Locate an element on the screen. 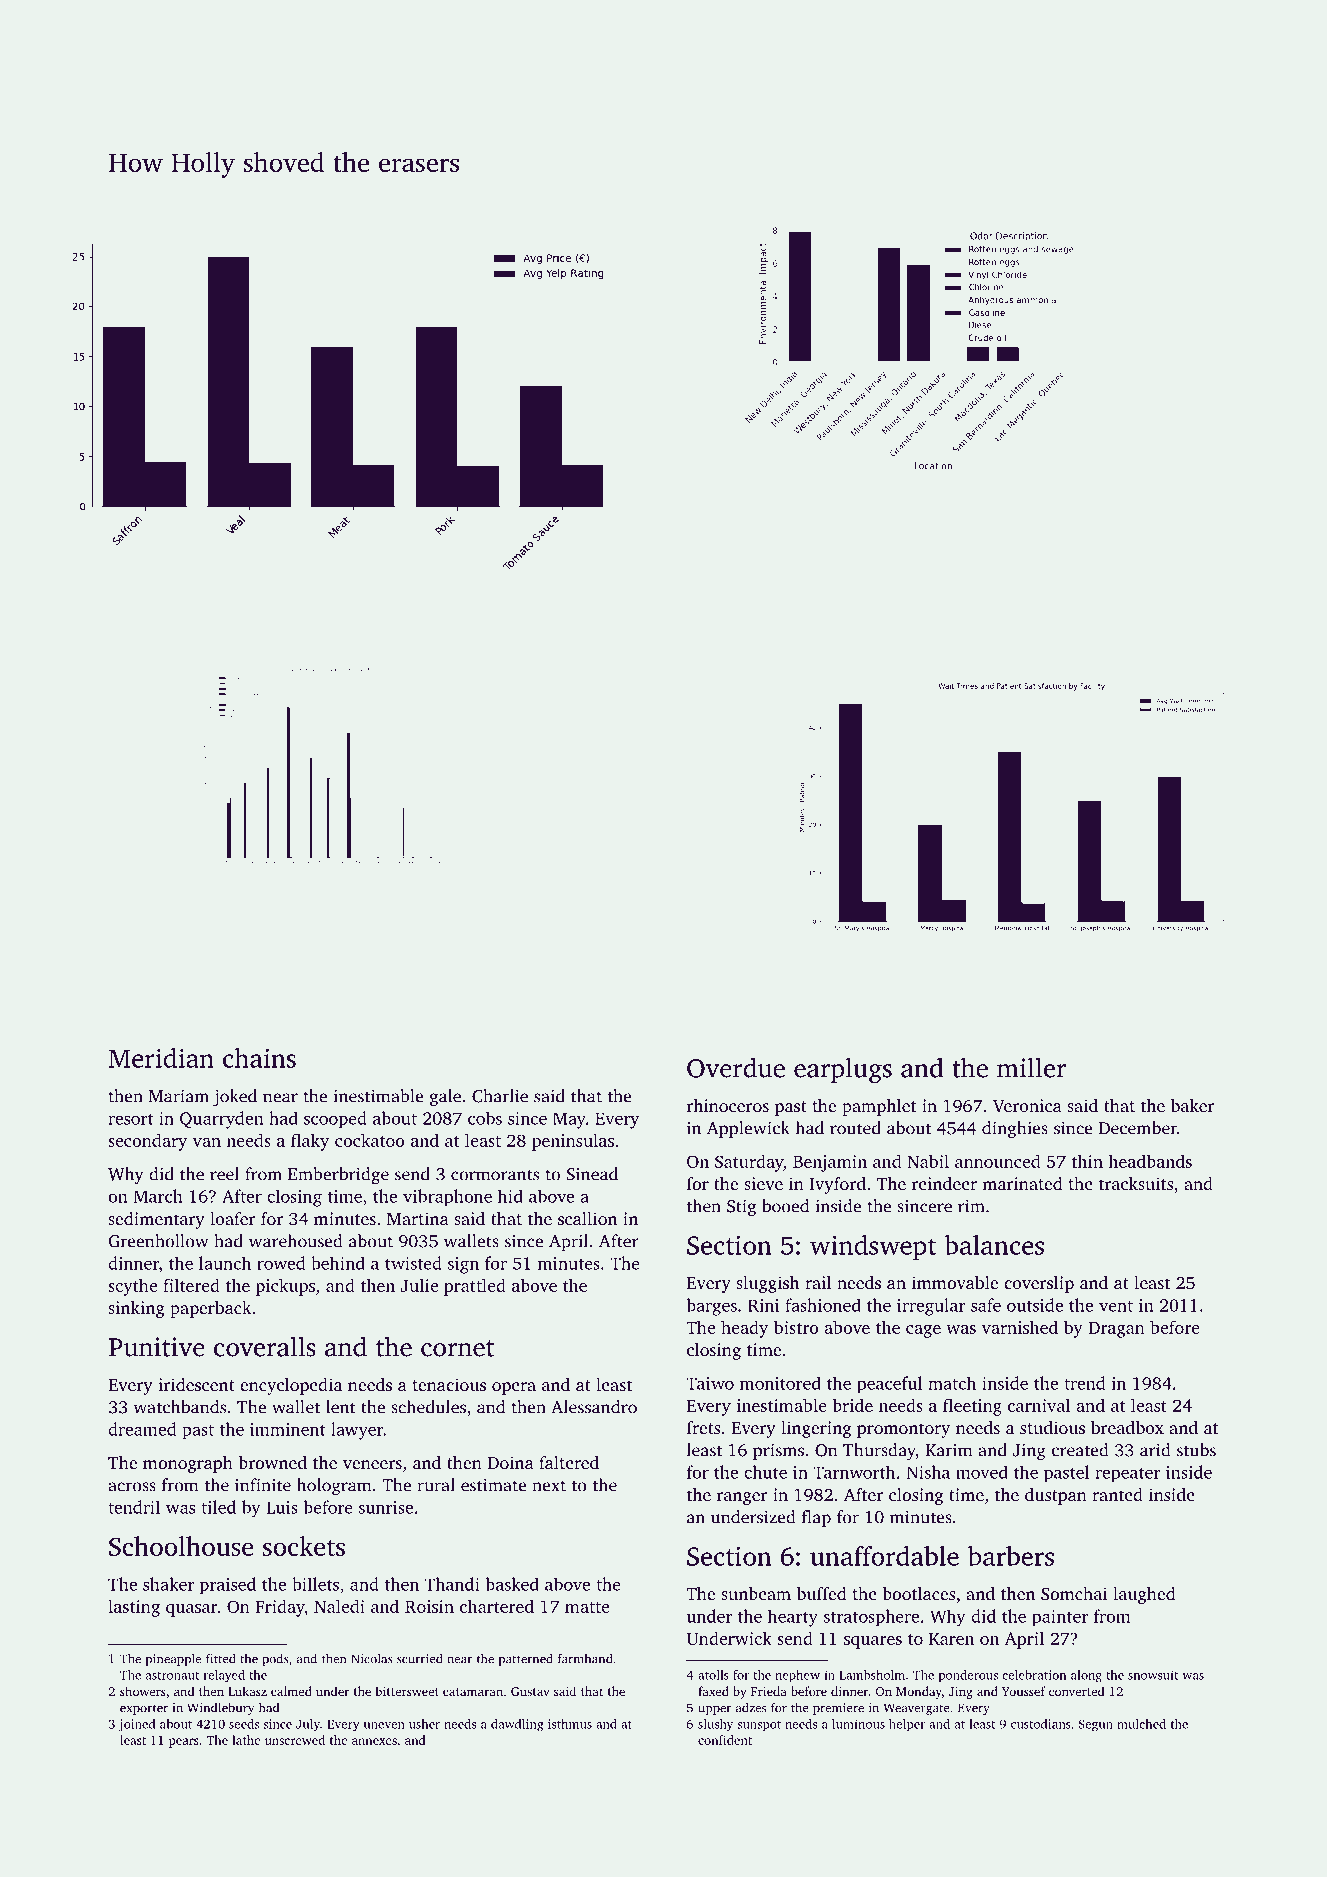 Image resolution: width=1327 pixels, height=1877 pixels. dawdling is located at coordinates (517, 1725).
